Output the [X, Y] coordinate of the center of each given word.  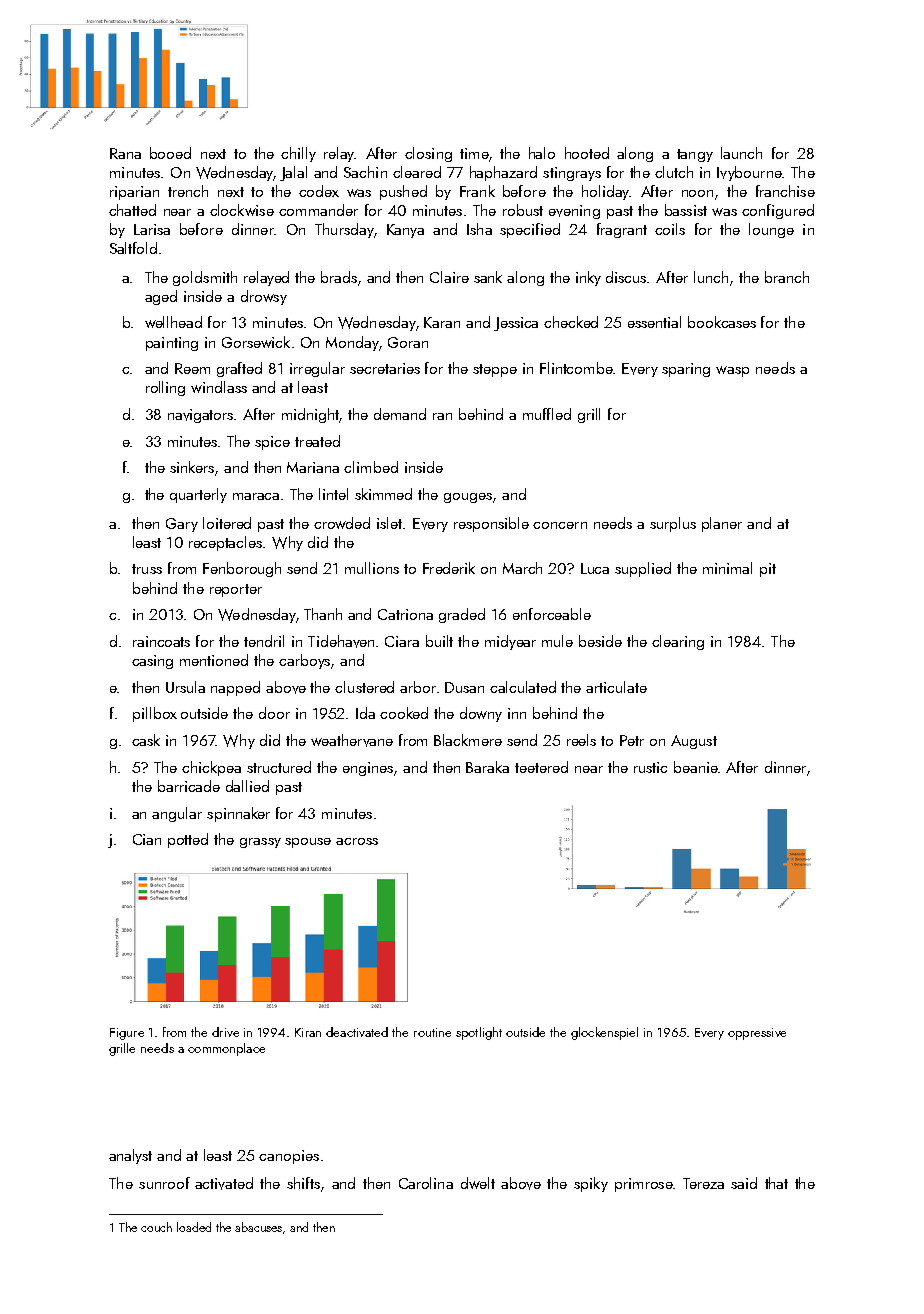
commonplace [226, 1049]
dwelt [478, 1183]
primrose [644, 1185]
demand [400, 414]
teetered [541, 767]
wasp [732, 371]
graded [462, 615]
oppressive [757, 1034]
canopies [289, 1157]
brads [339, 277]
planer [722, 524]
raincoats [161, 641]
